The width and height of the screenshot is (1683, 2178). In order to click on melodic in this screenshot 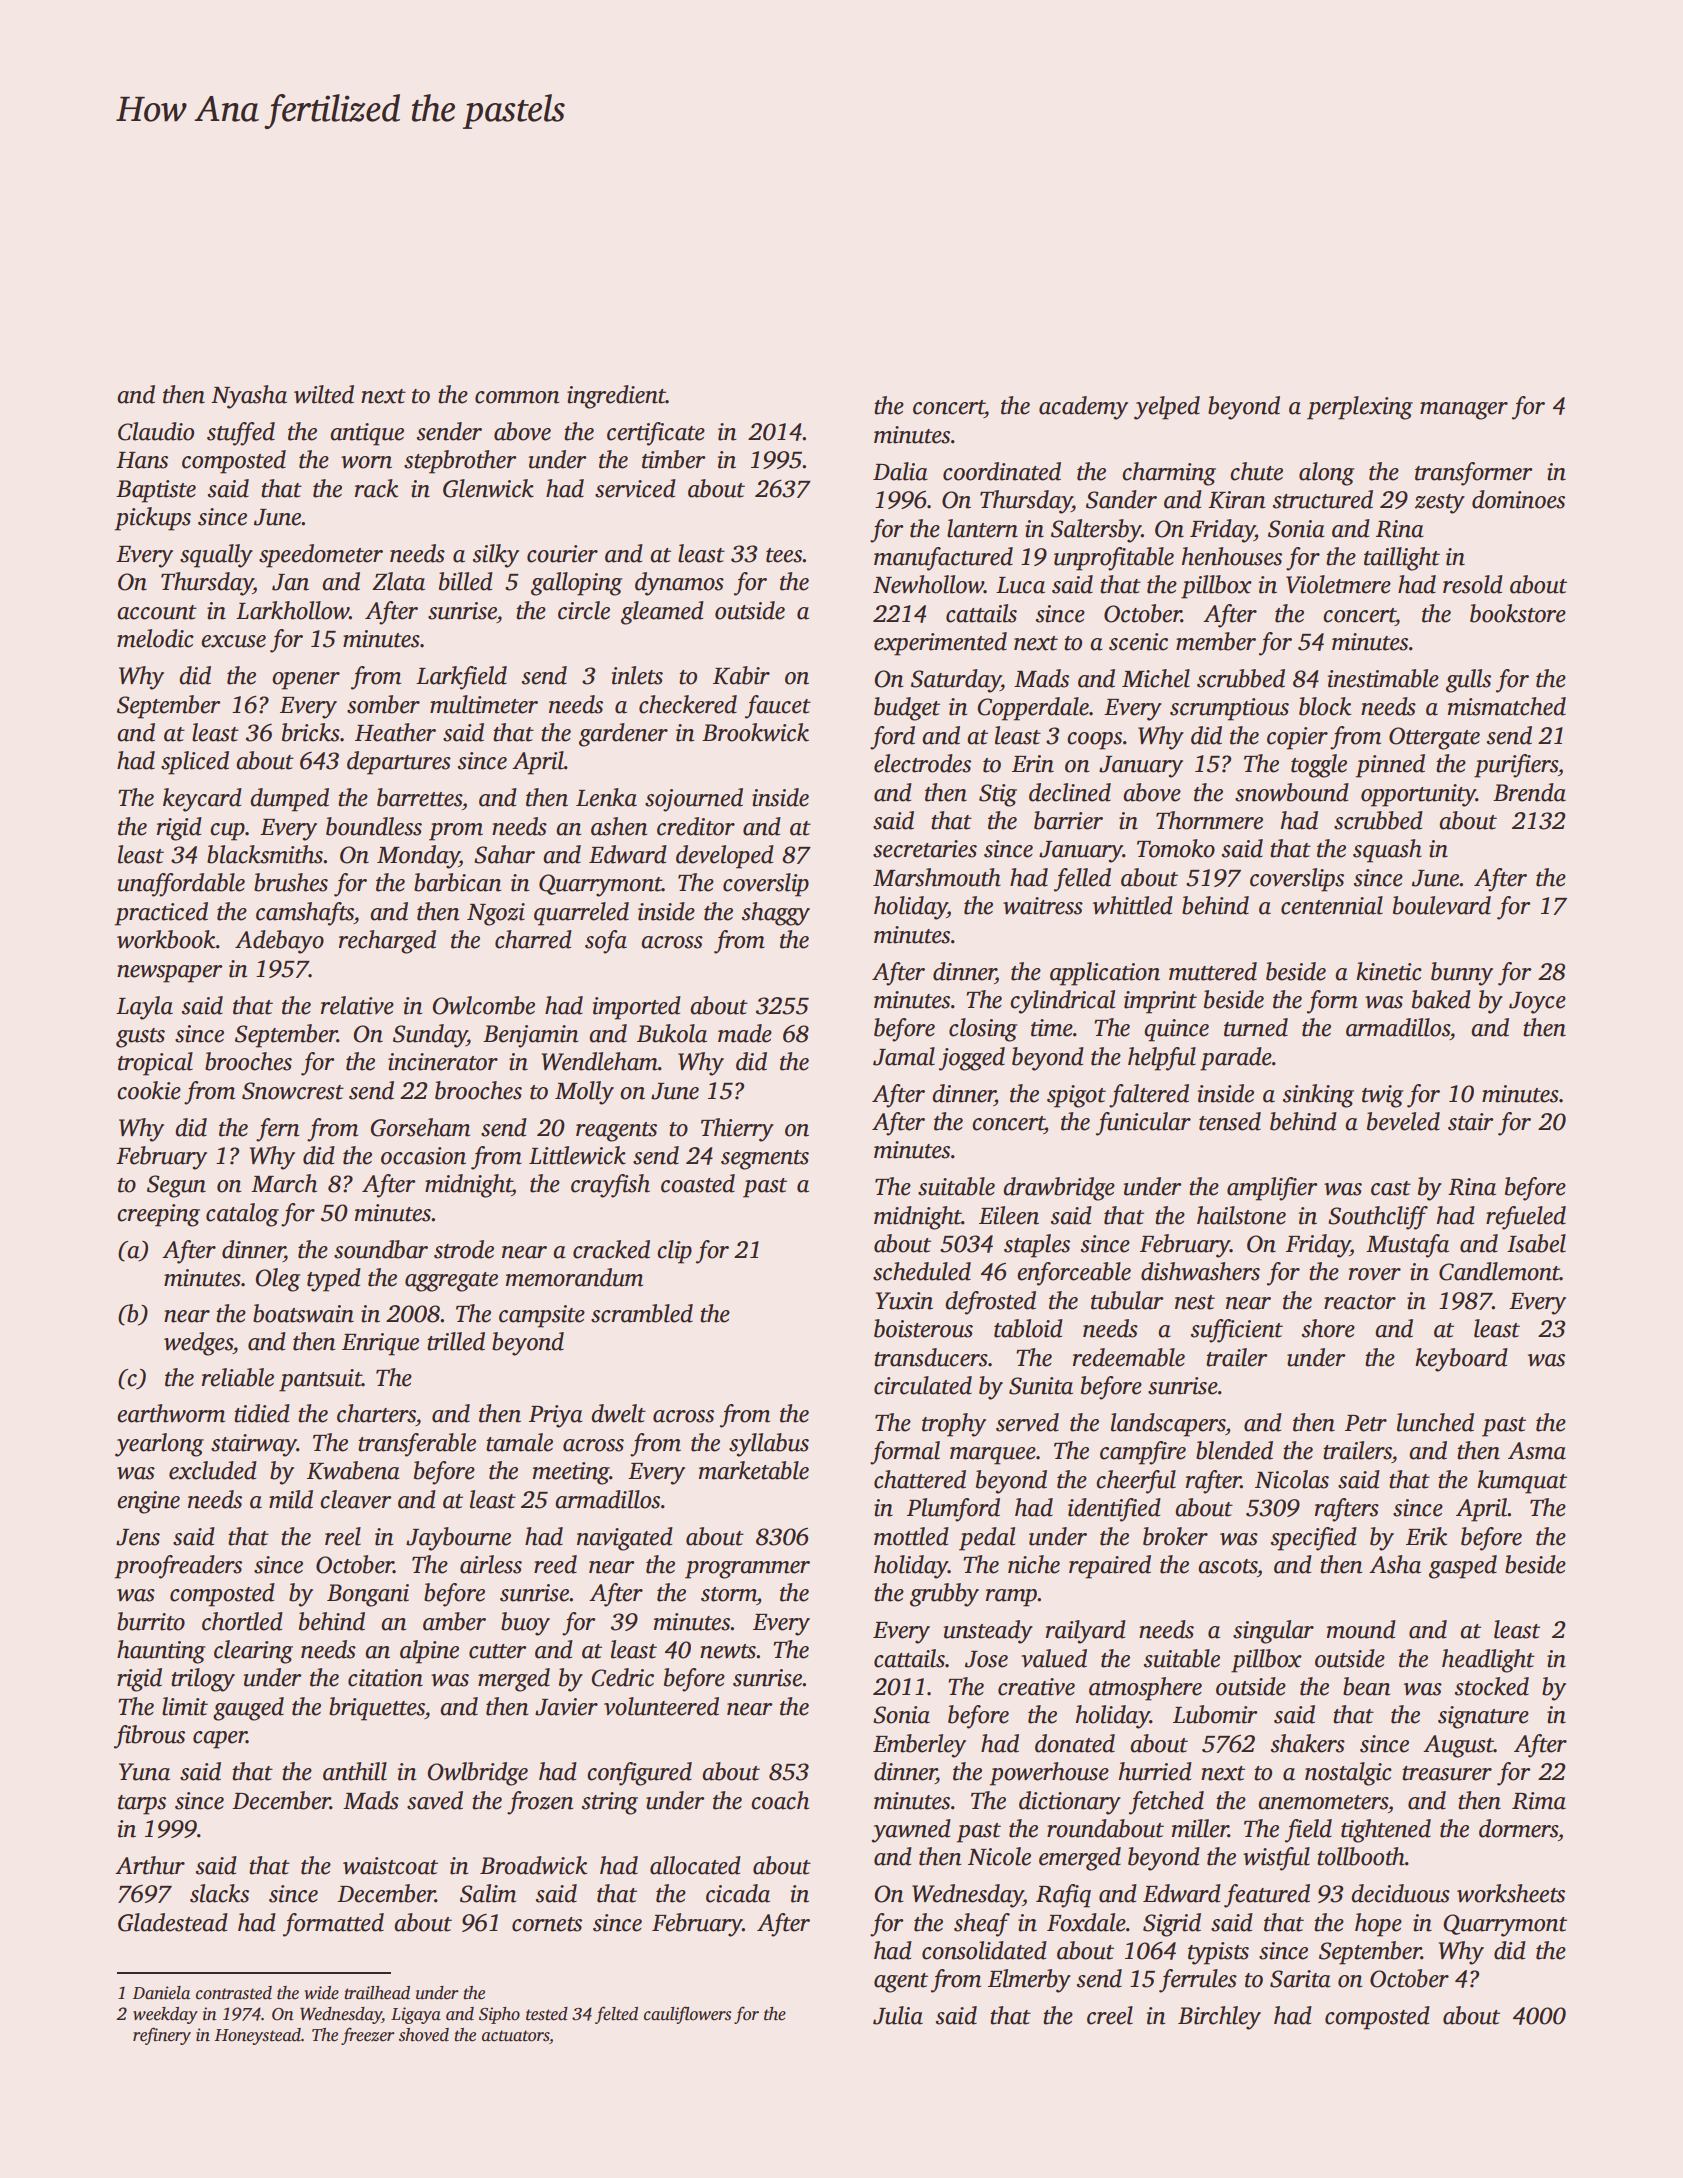, I will do `click(155, 638)`.
